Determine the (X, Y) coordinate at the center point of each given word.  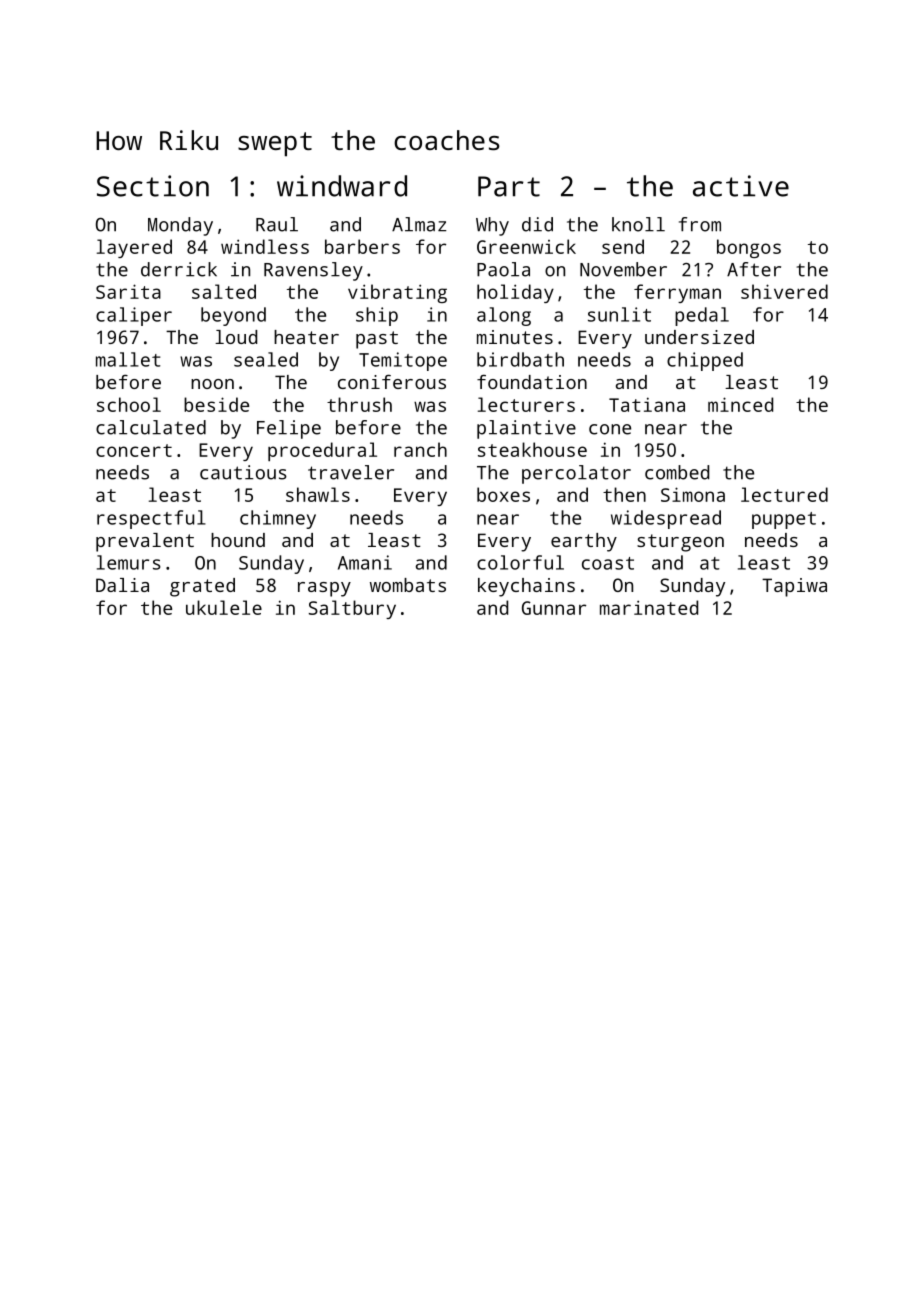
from (700, 224)
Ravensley (313, 271)
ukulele (224, 607)
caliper (134, 316)
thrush (359, 404)
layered (134, 248)
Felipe (289, 429)
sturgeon (680, 543)
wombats (408, 585)
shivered (784, 291)
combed (677, 472)
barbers (362, 246)
